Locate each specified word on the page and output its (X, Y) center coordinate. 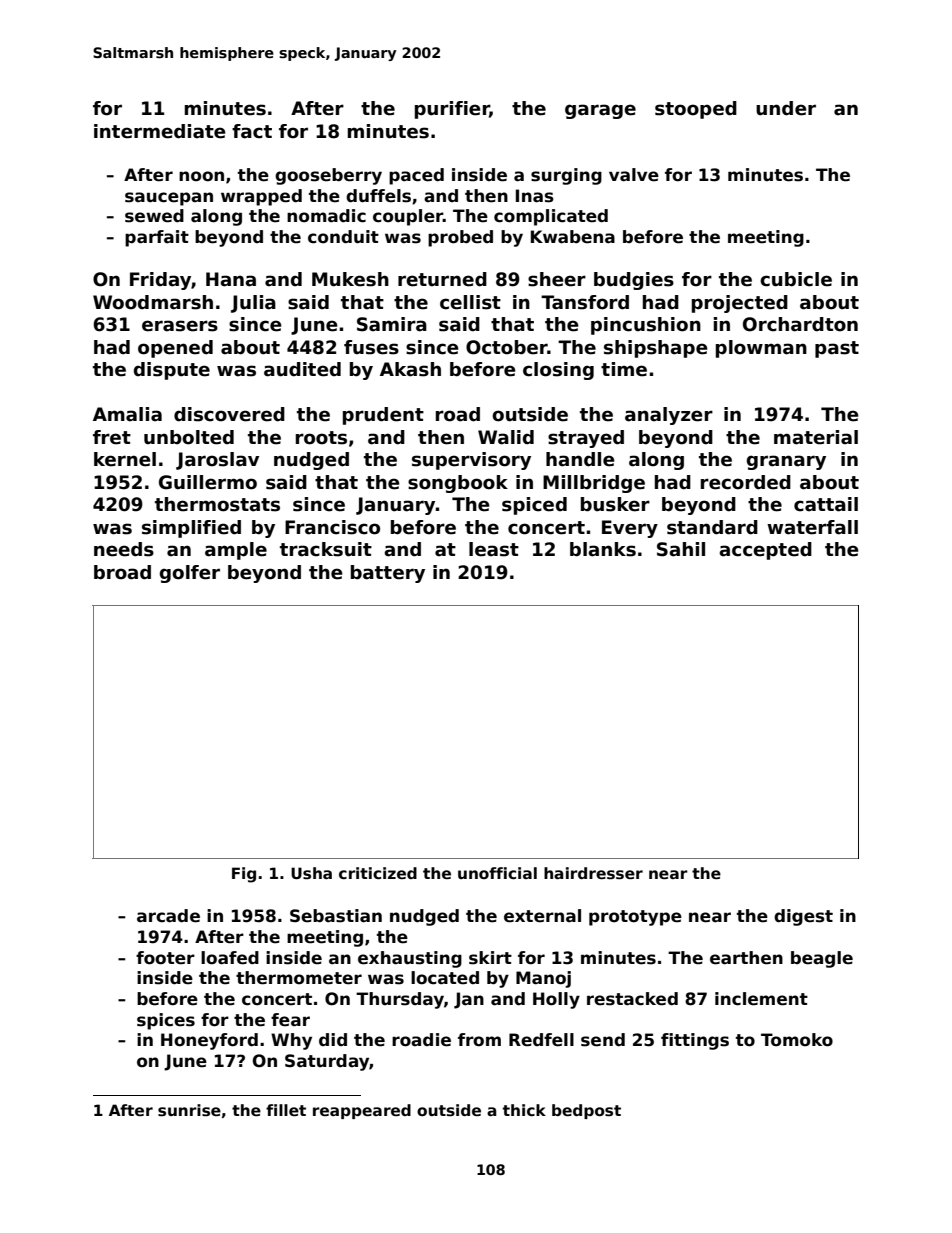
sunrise (189, 1110)
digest (803, 917)
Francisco (332, 527)
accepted (765, 551)
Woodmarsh (153, 302)
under (786, 108)
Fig (244, 875)
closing (558, 371)
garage (600, 111)
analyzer (669, 416)
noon (201, 176)
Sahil (681, 549)
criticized (378, 873)
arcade (168, 916)
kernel (125, 459)
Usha (311, 873)
